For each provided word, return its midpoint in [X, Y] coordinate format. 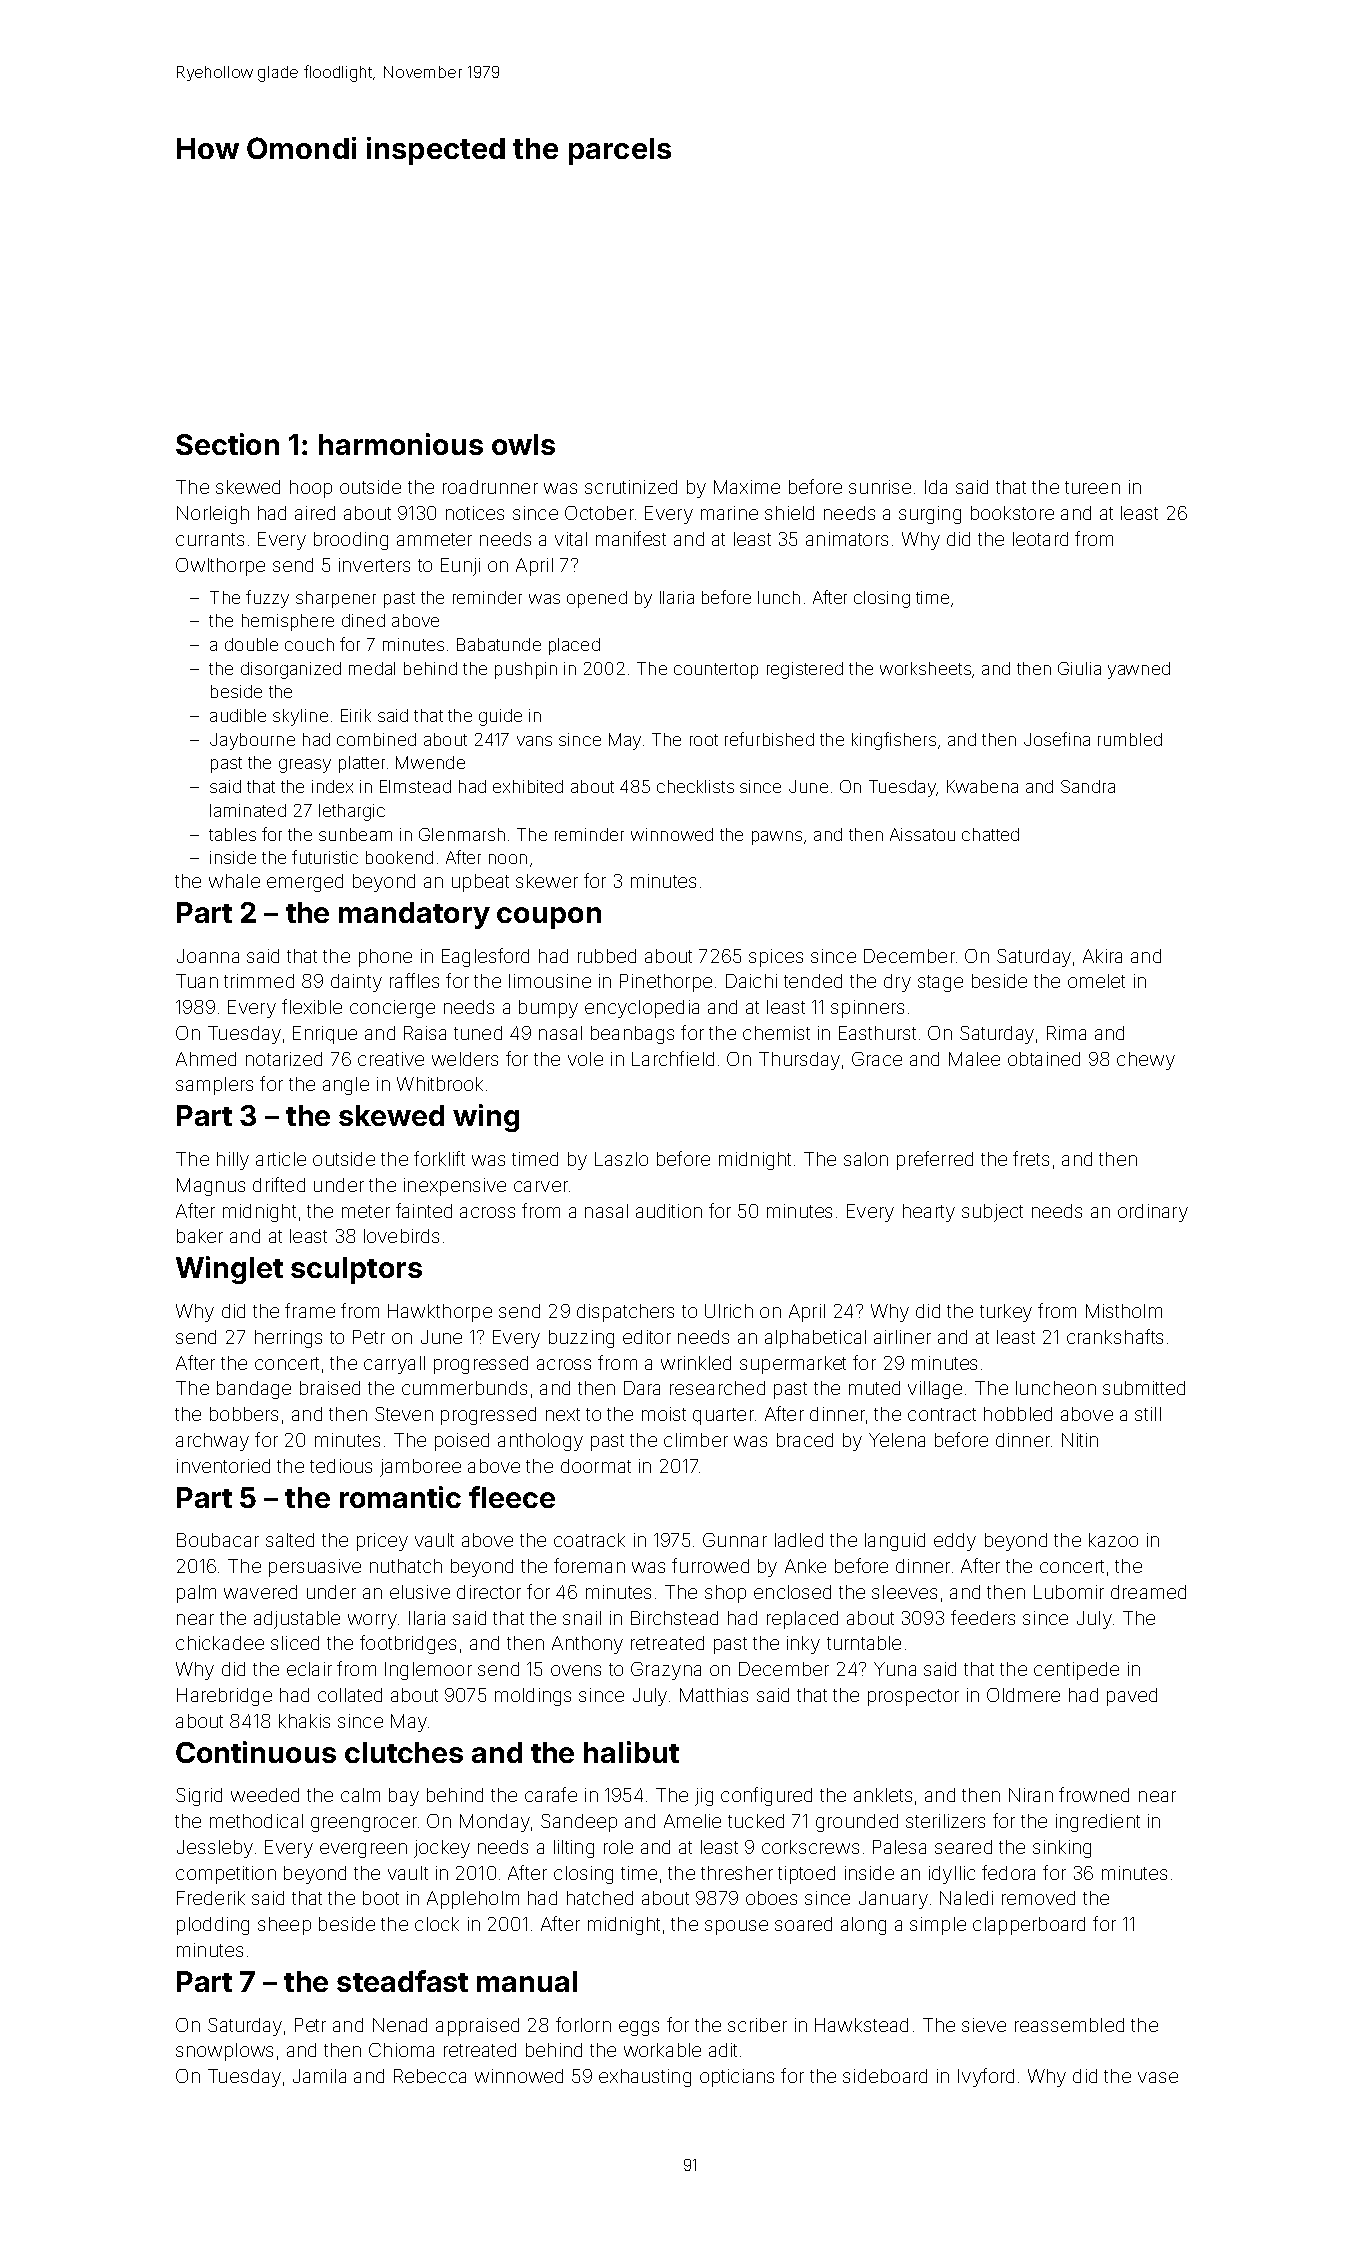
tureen [1092, 487]
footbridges [408, 1644]
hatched [600, 1898]
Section [227, 444]
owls [523, 444]
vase [1158, 2077]
